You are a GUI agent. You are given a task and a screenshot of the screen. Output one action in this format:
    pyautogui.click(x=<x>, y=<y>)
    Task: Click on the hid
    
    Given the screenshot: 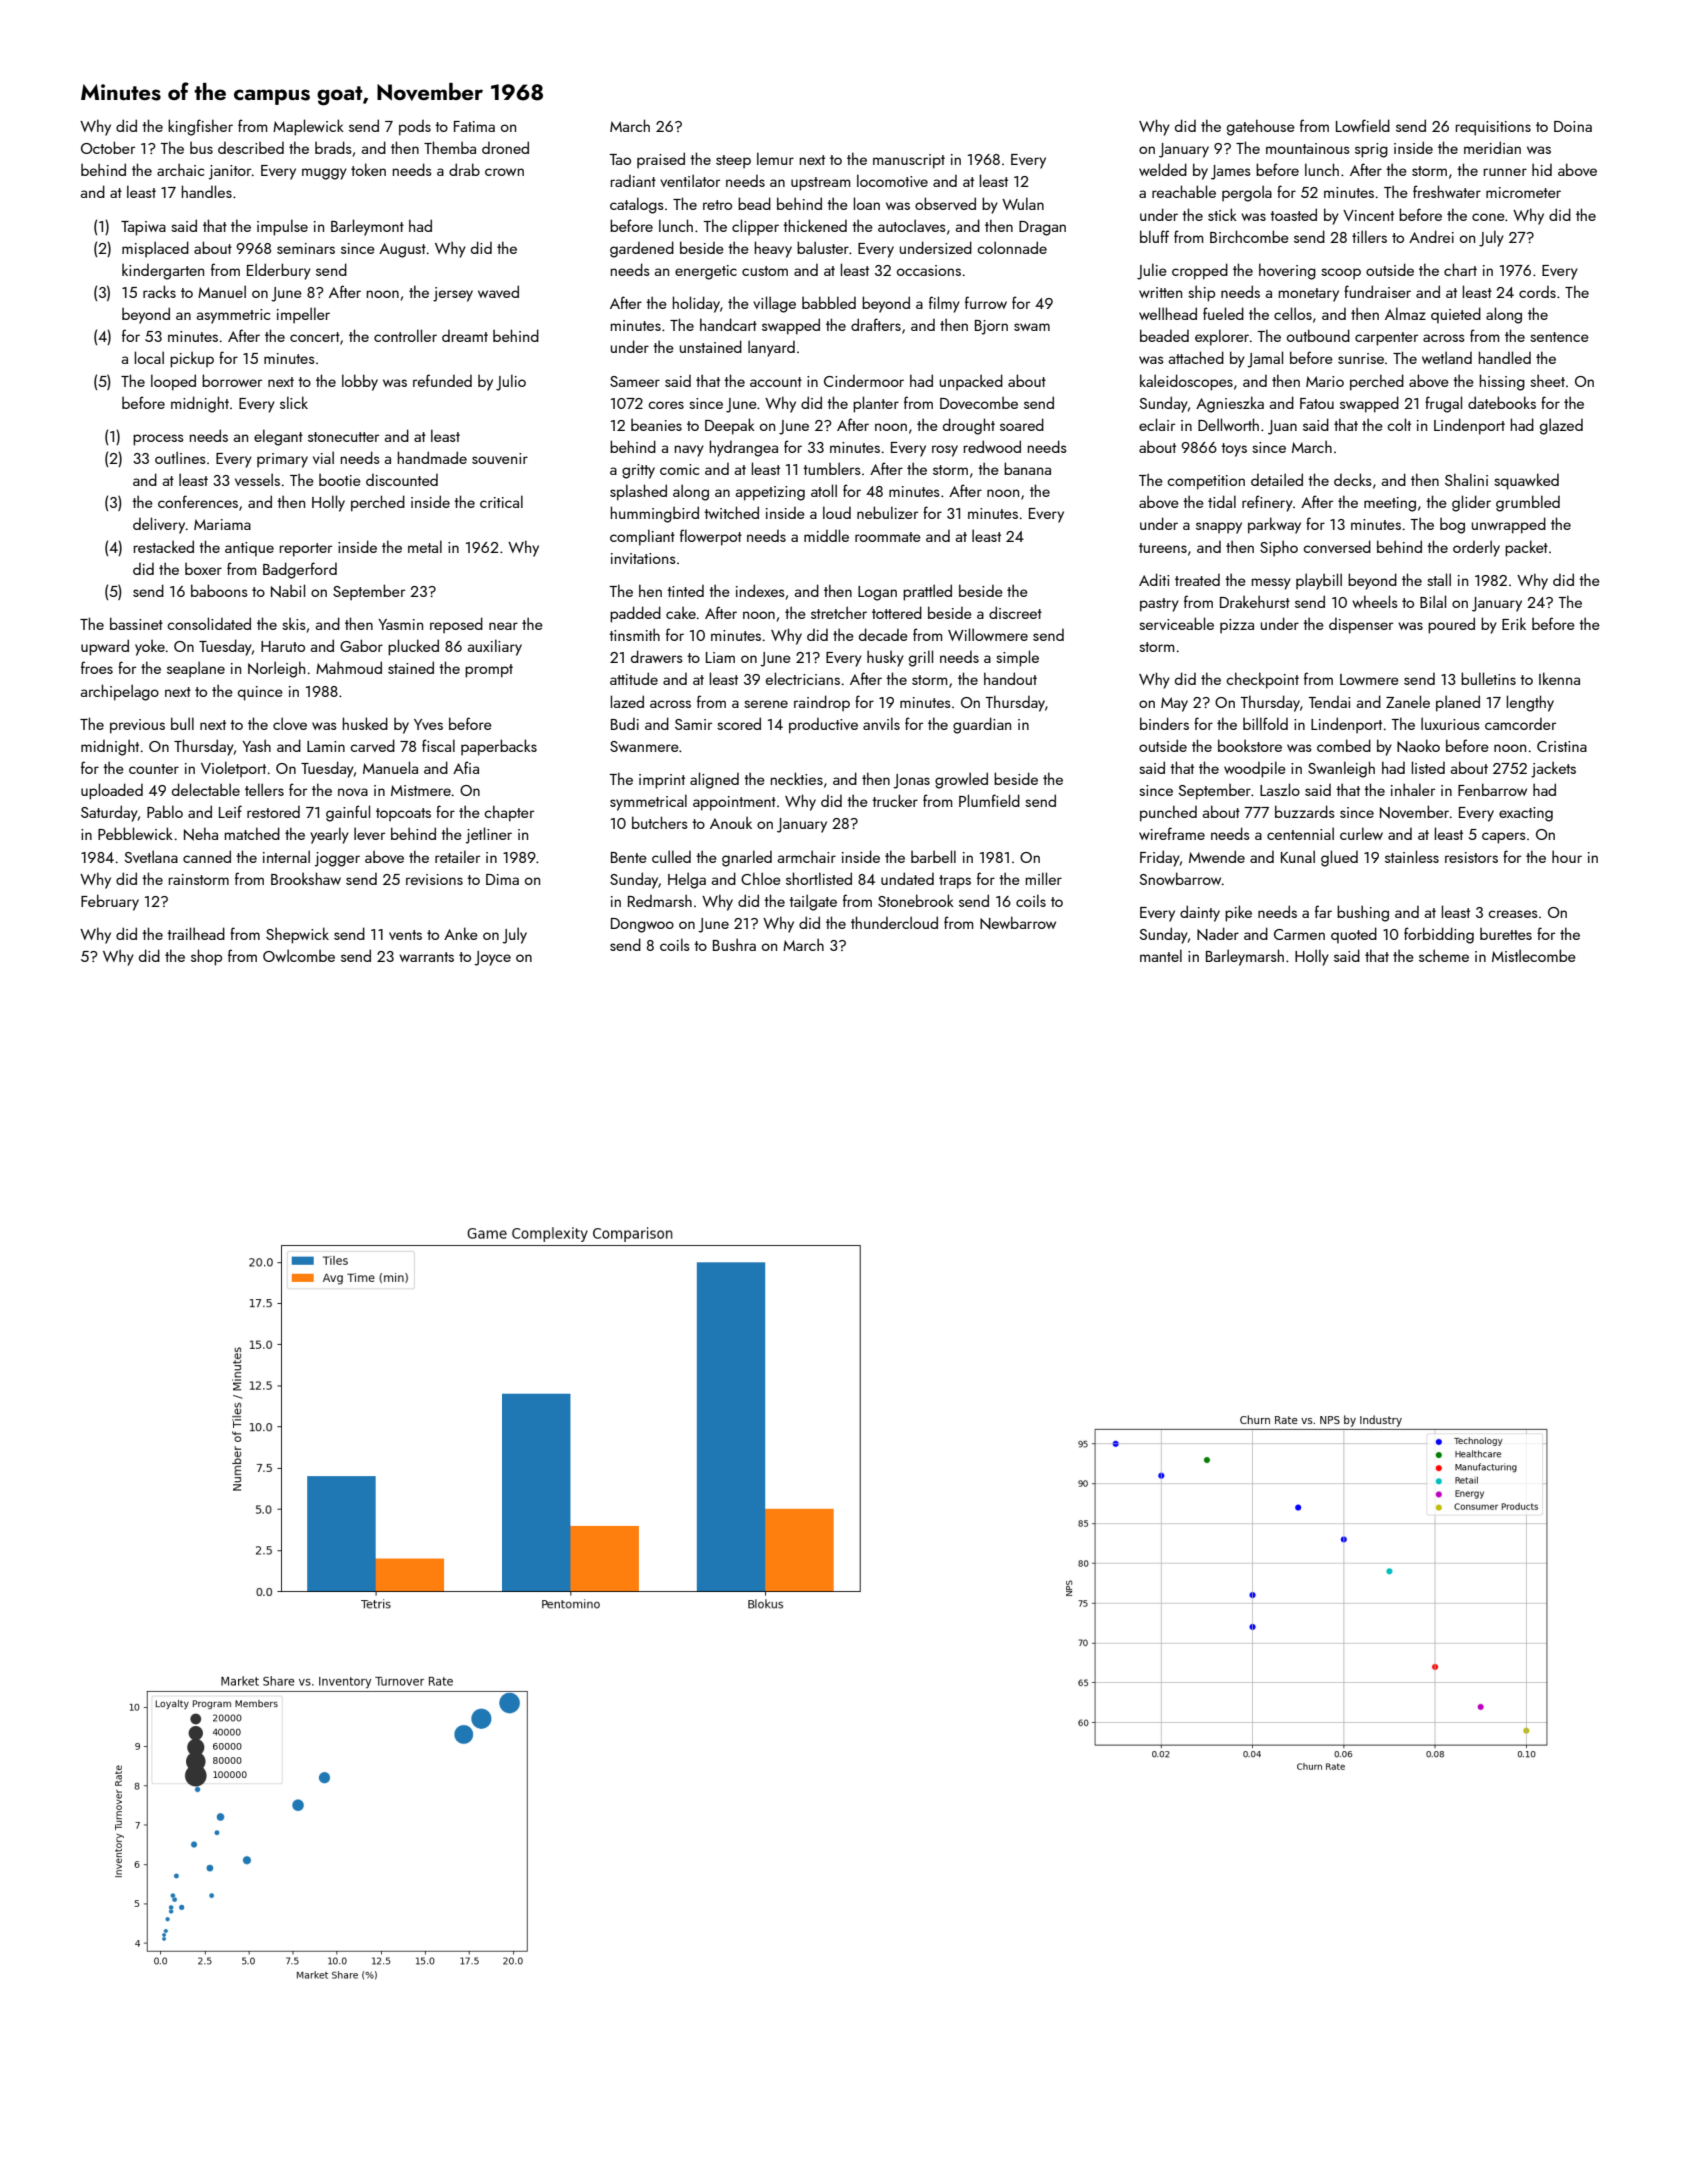 What is the action you would take?
    pyautogui.click(x=1542, y=169)
